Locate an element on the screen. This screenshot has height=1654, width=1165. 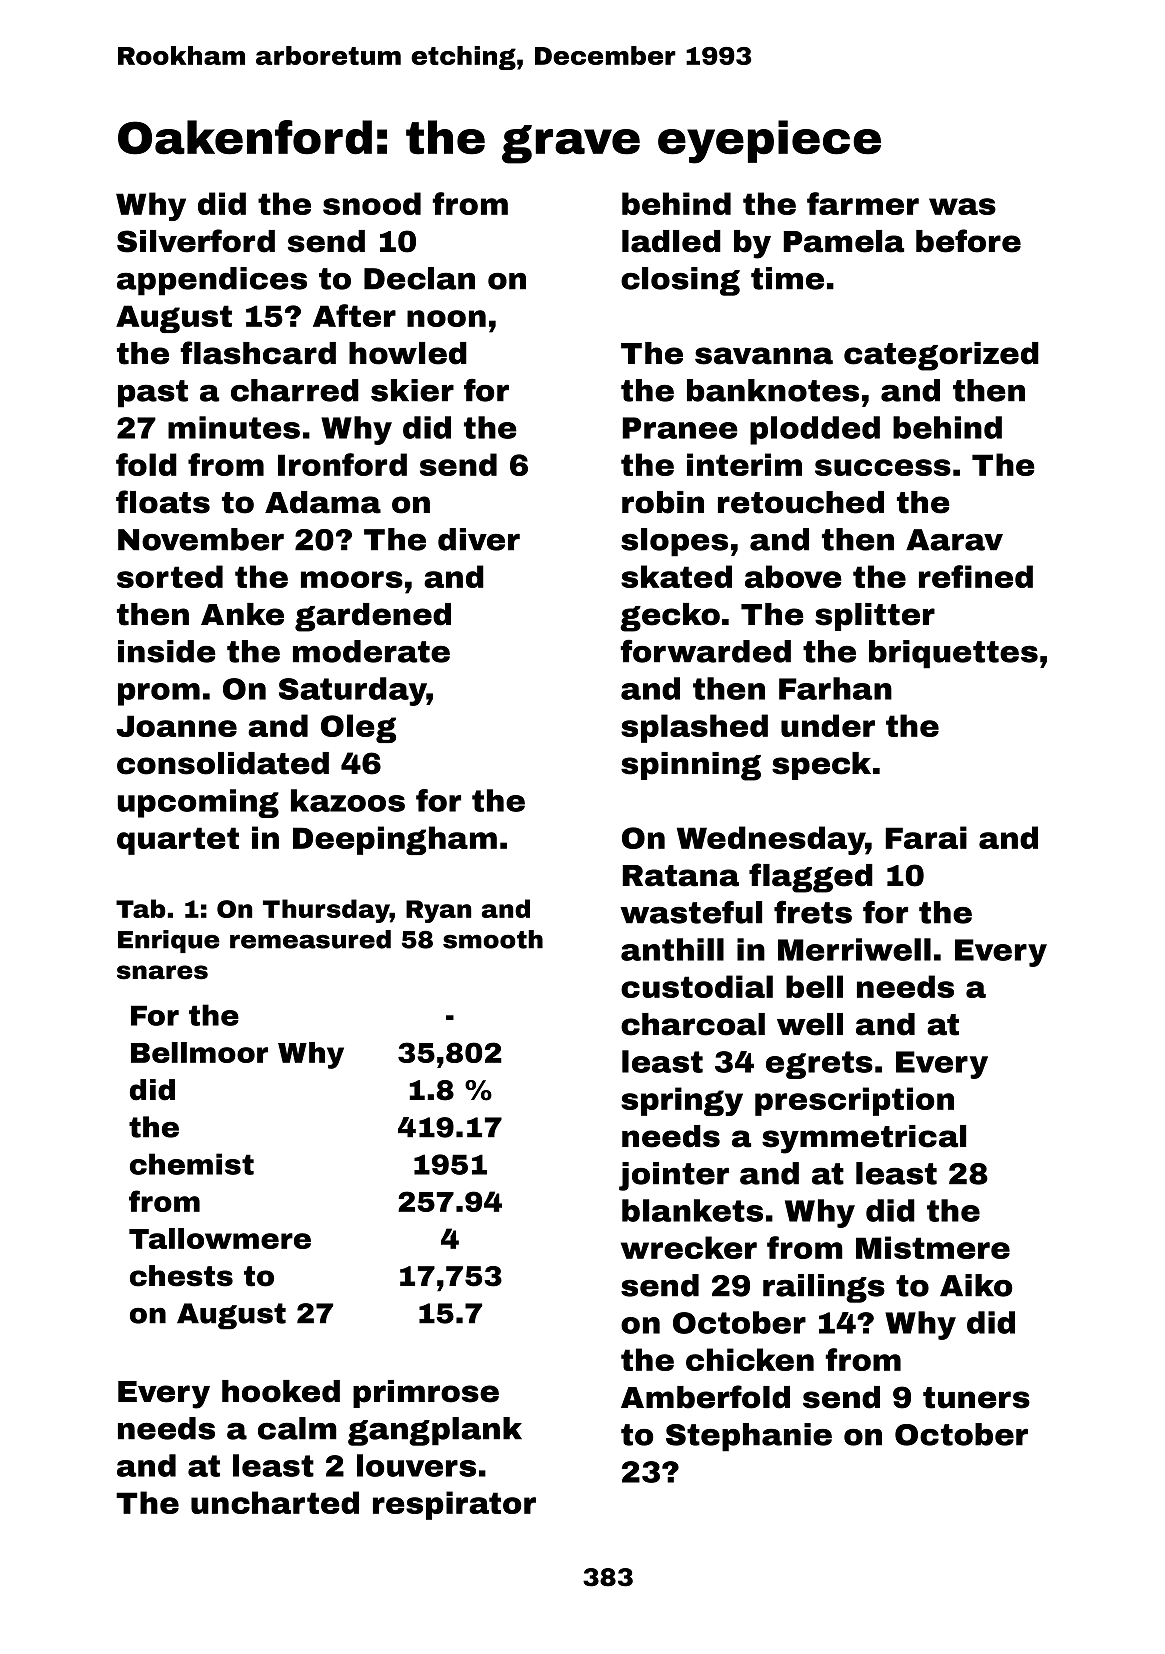
snood is located at coordinates (372, 203).
